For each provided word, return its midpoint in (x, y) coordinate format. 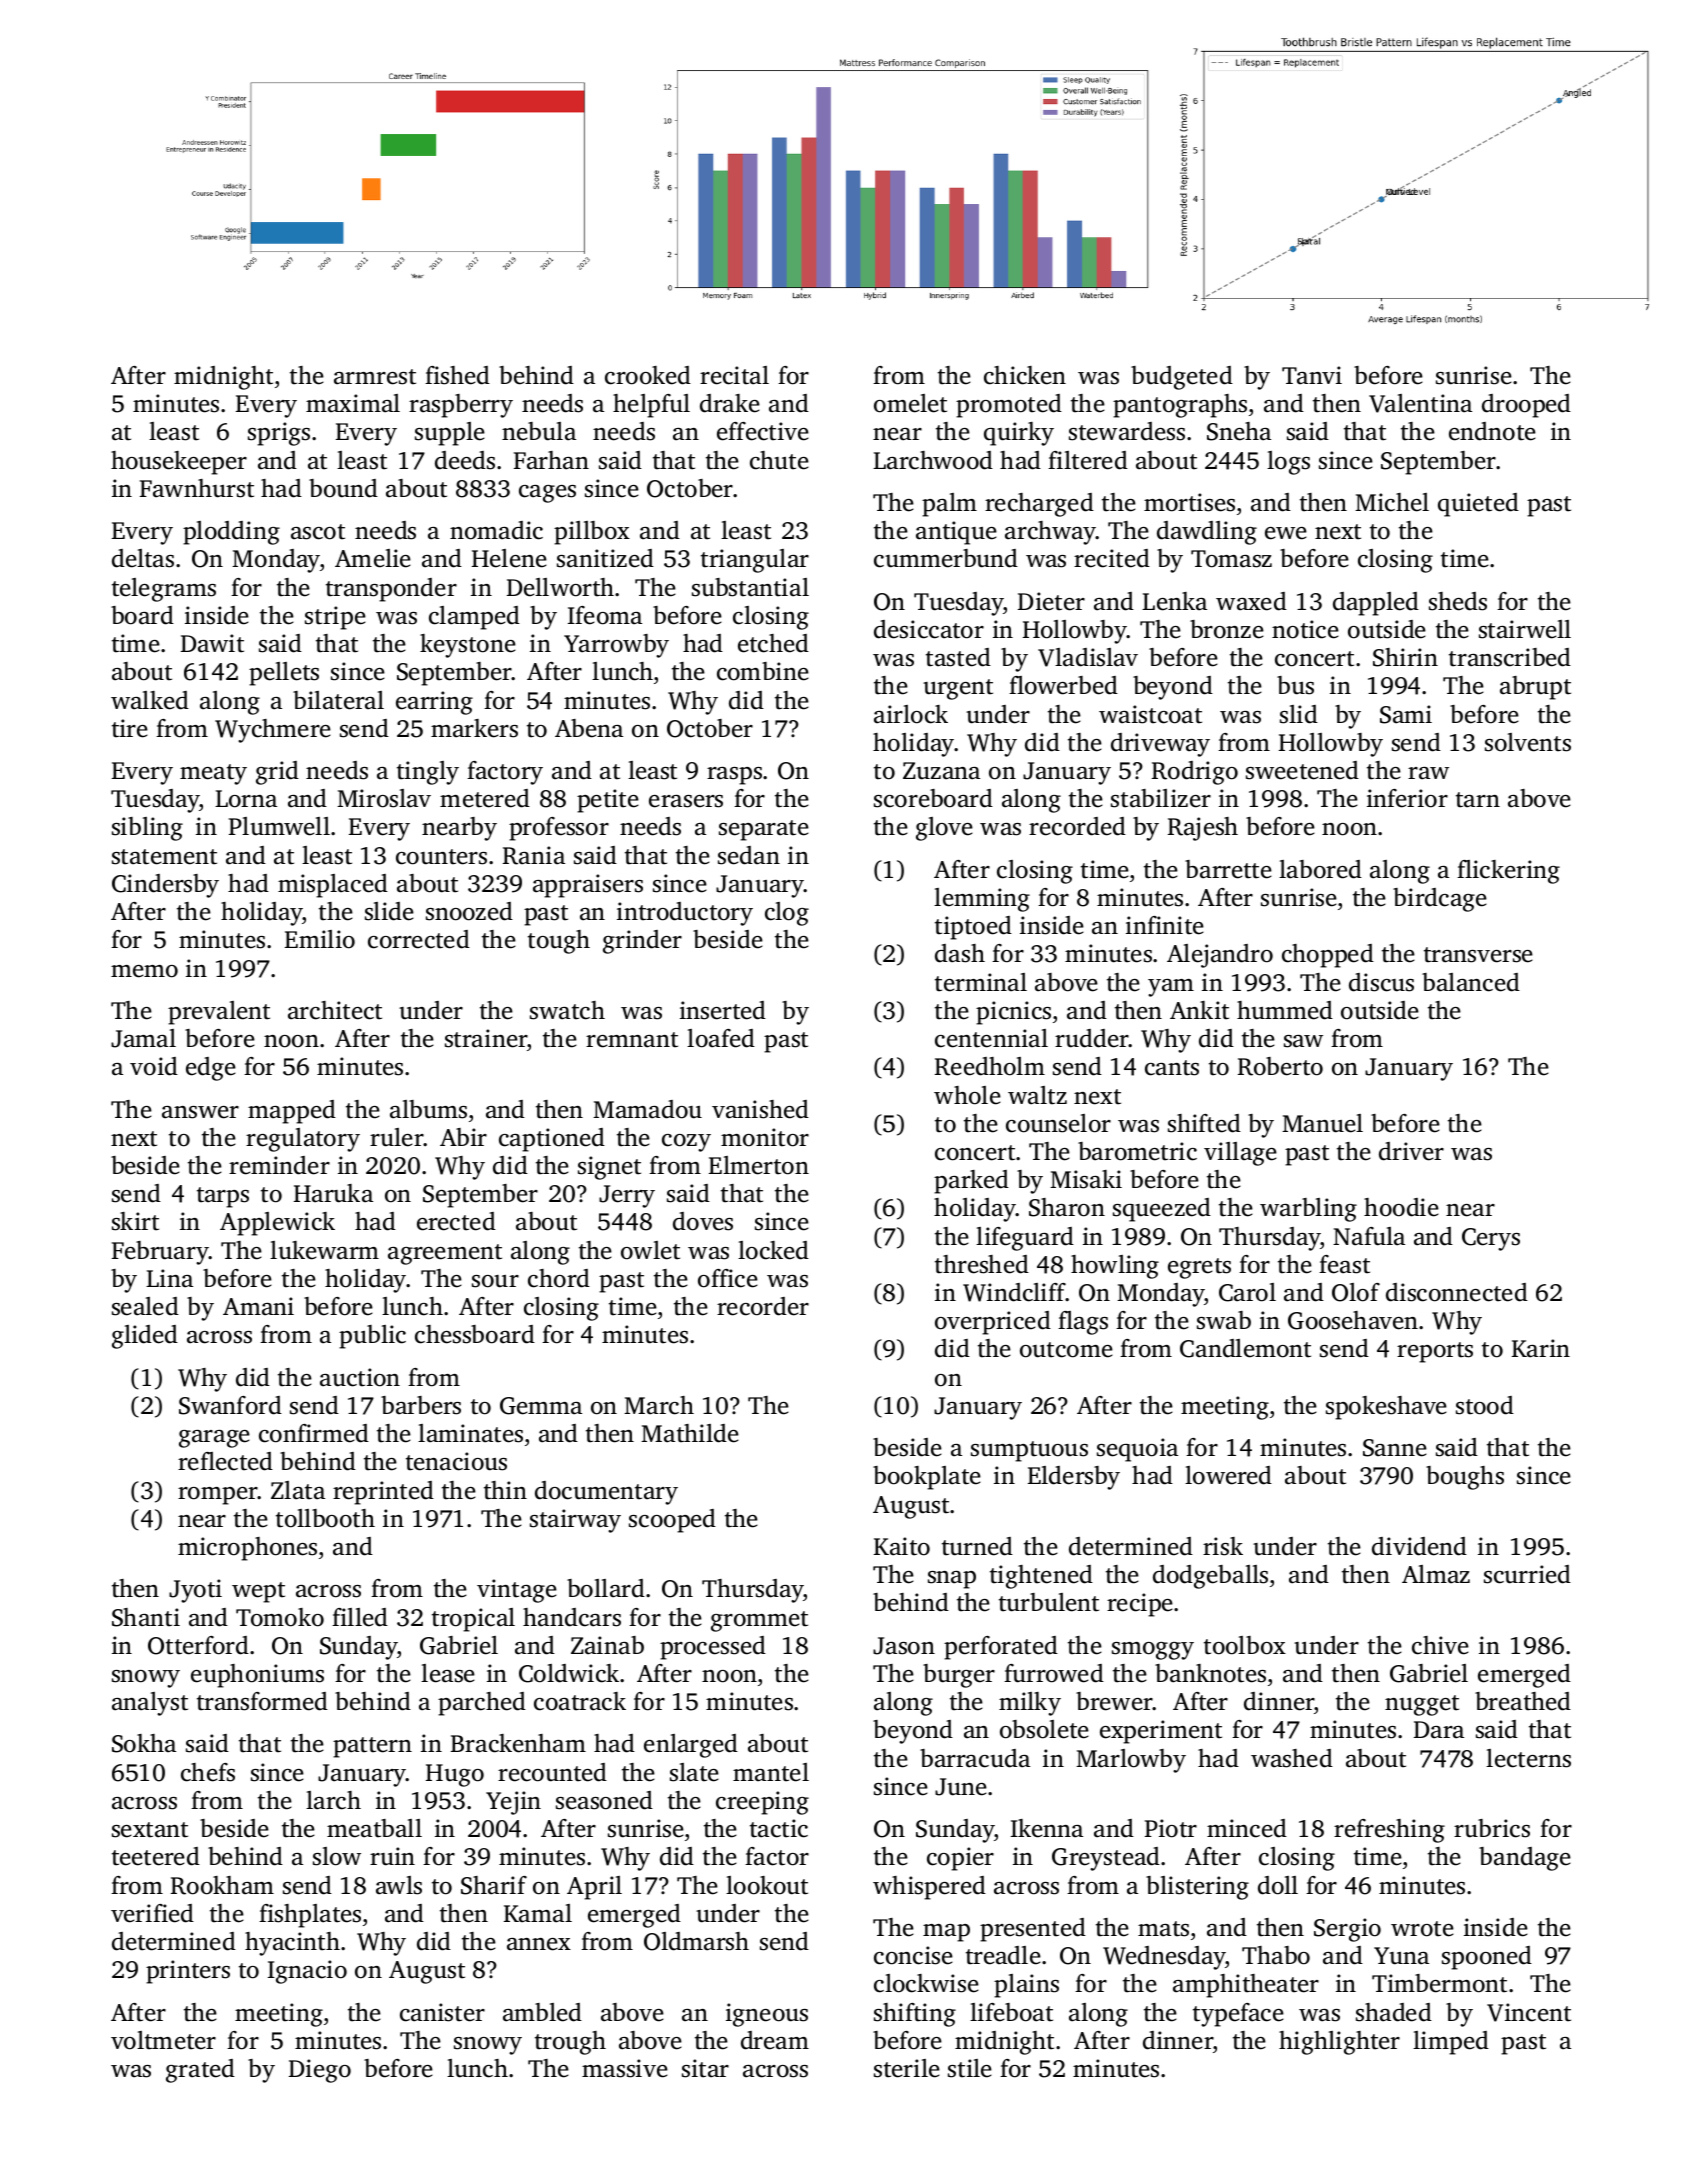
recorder (763, 1306)
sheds (1458, 601)
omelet (910, 403)
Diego (320, 2071)
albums (428, 1109)
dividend (1419, 1546)
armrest (375, 377)
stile (970, 2068)
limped (1451, 2043)
